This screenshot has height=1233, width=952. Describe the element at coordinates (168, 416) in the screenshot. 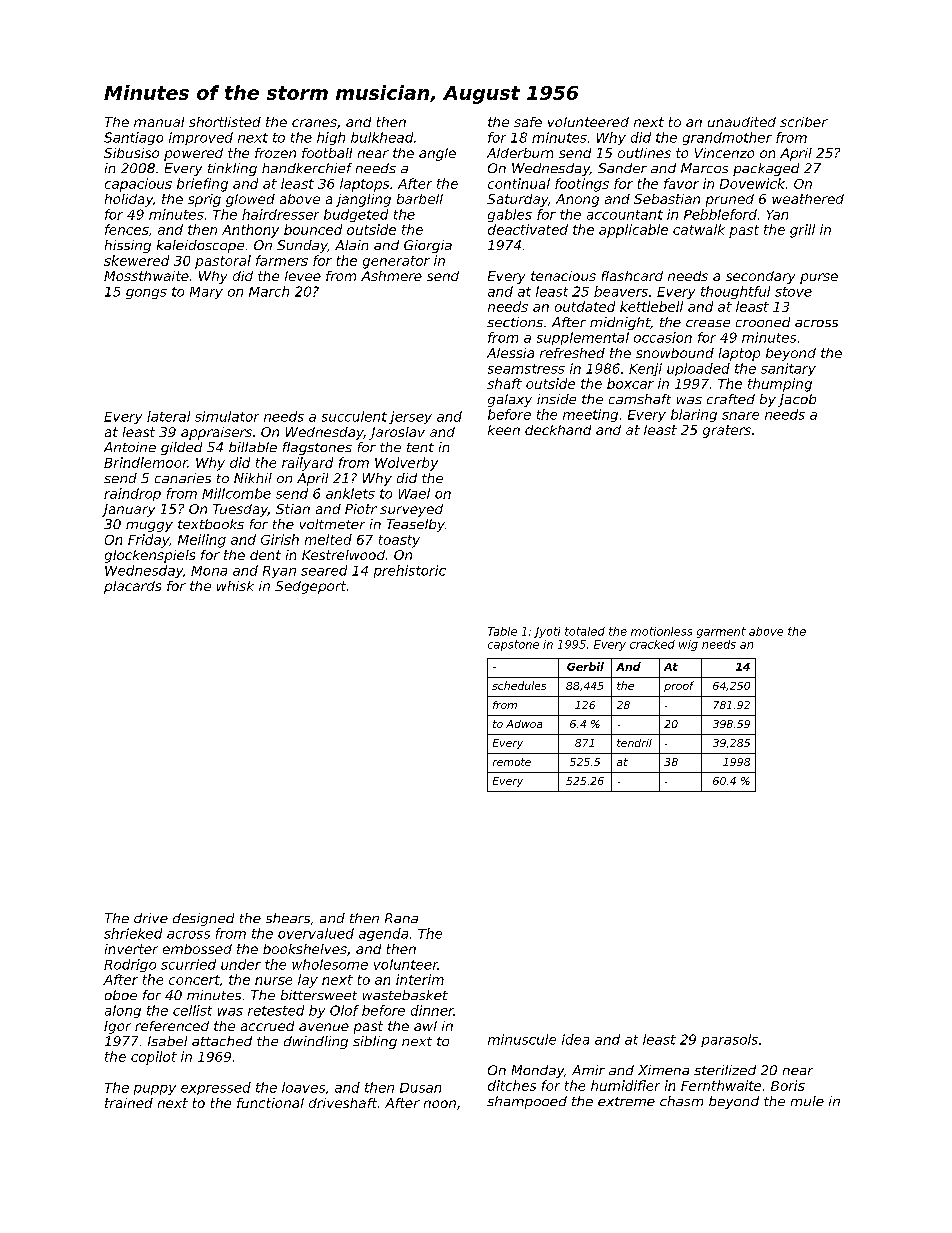

I see `lateral` at that location.
